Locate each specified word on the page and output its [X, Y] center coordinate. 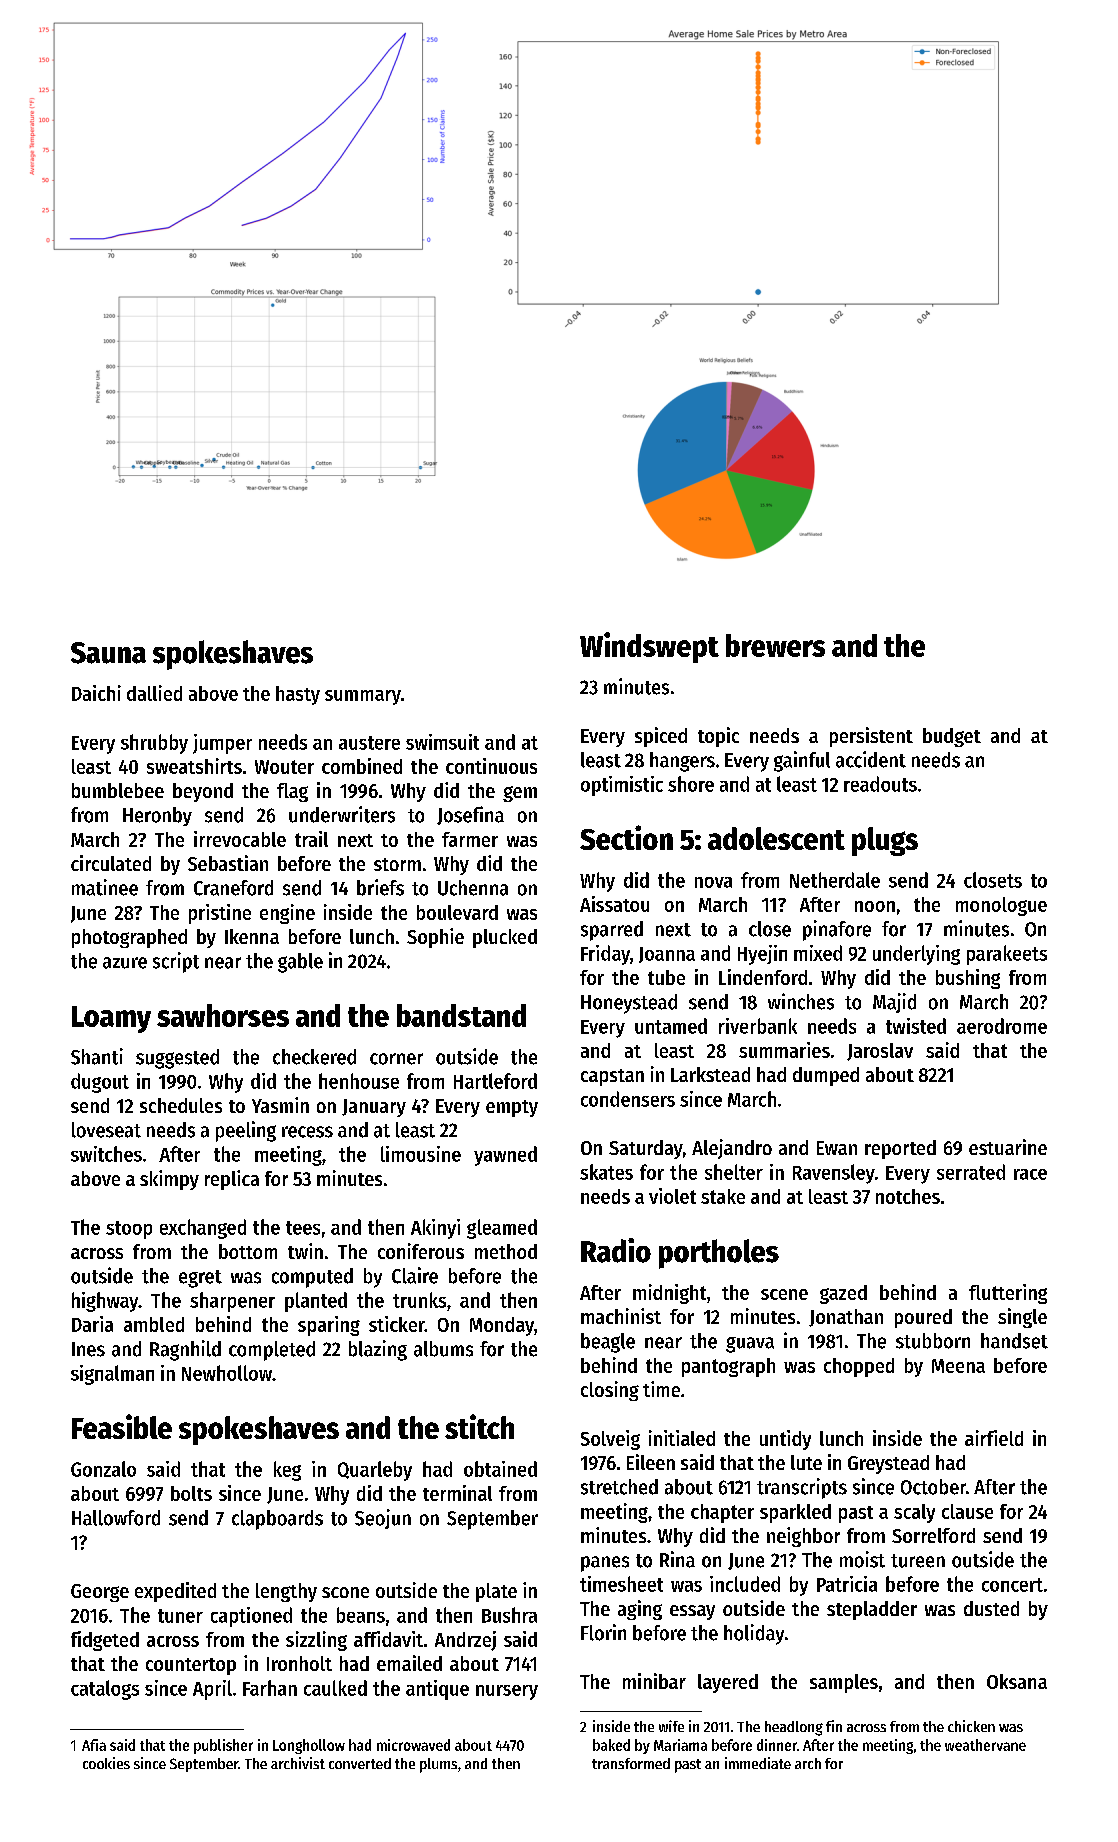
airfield [994, 1438]
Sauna [108, 653]
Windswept [649, 647]
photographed [129, 938]
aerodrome [1002, 1026]
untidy [785, 1440]
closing [610, 1391]
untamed [671, 1026]
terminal [457, 1493]
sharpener [232, 1302]
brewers [775, 645]
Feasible [122, 1426]
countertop [191, 1666]
